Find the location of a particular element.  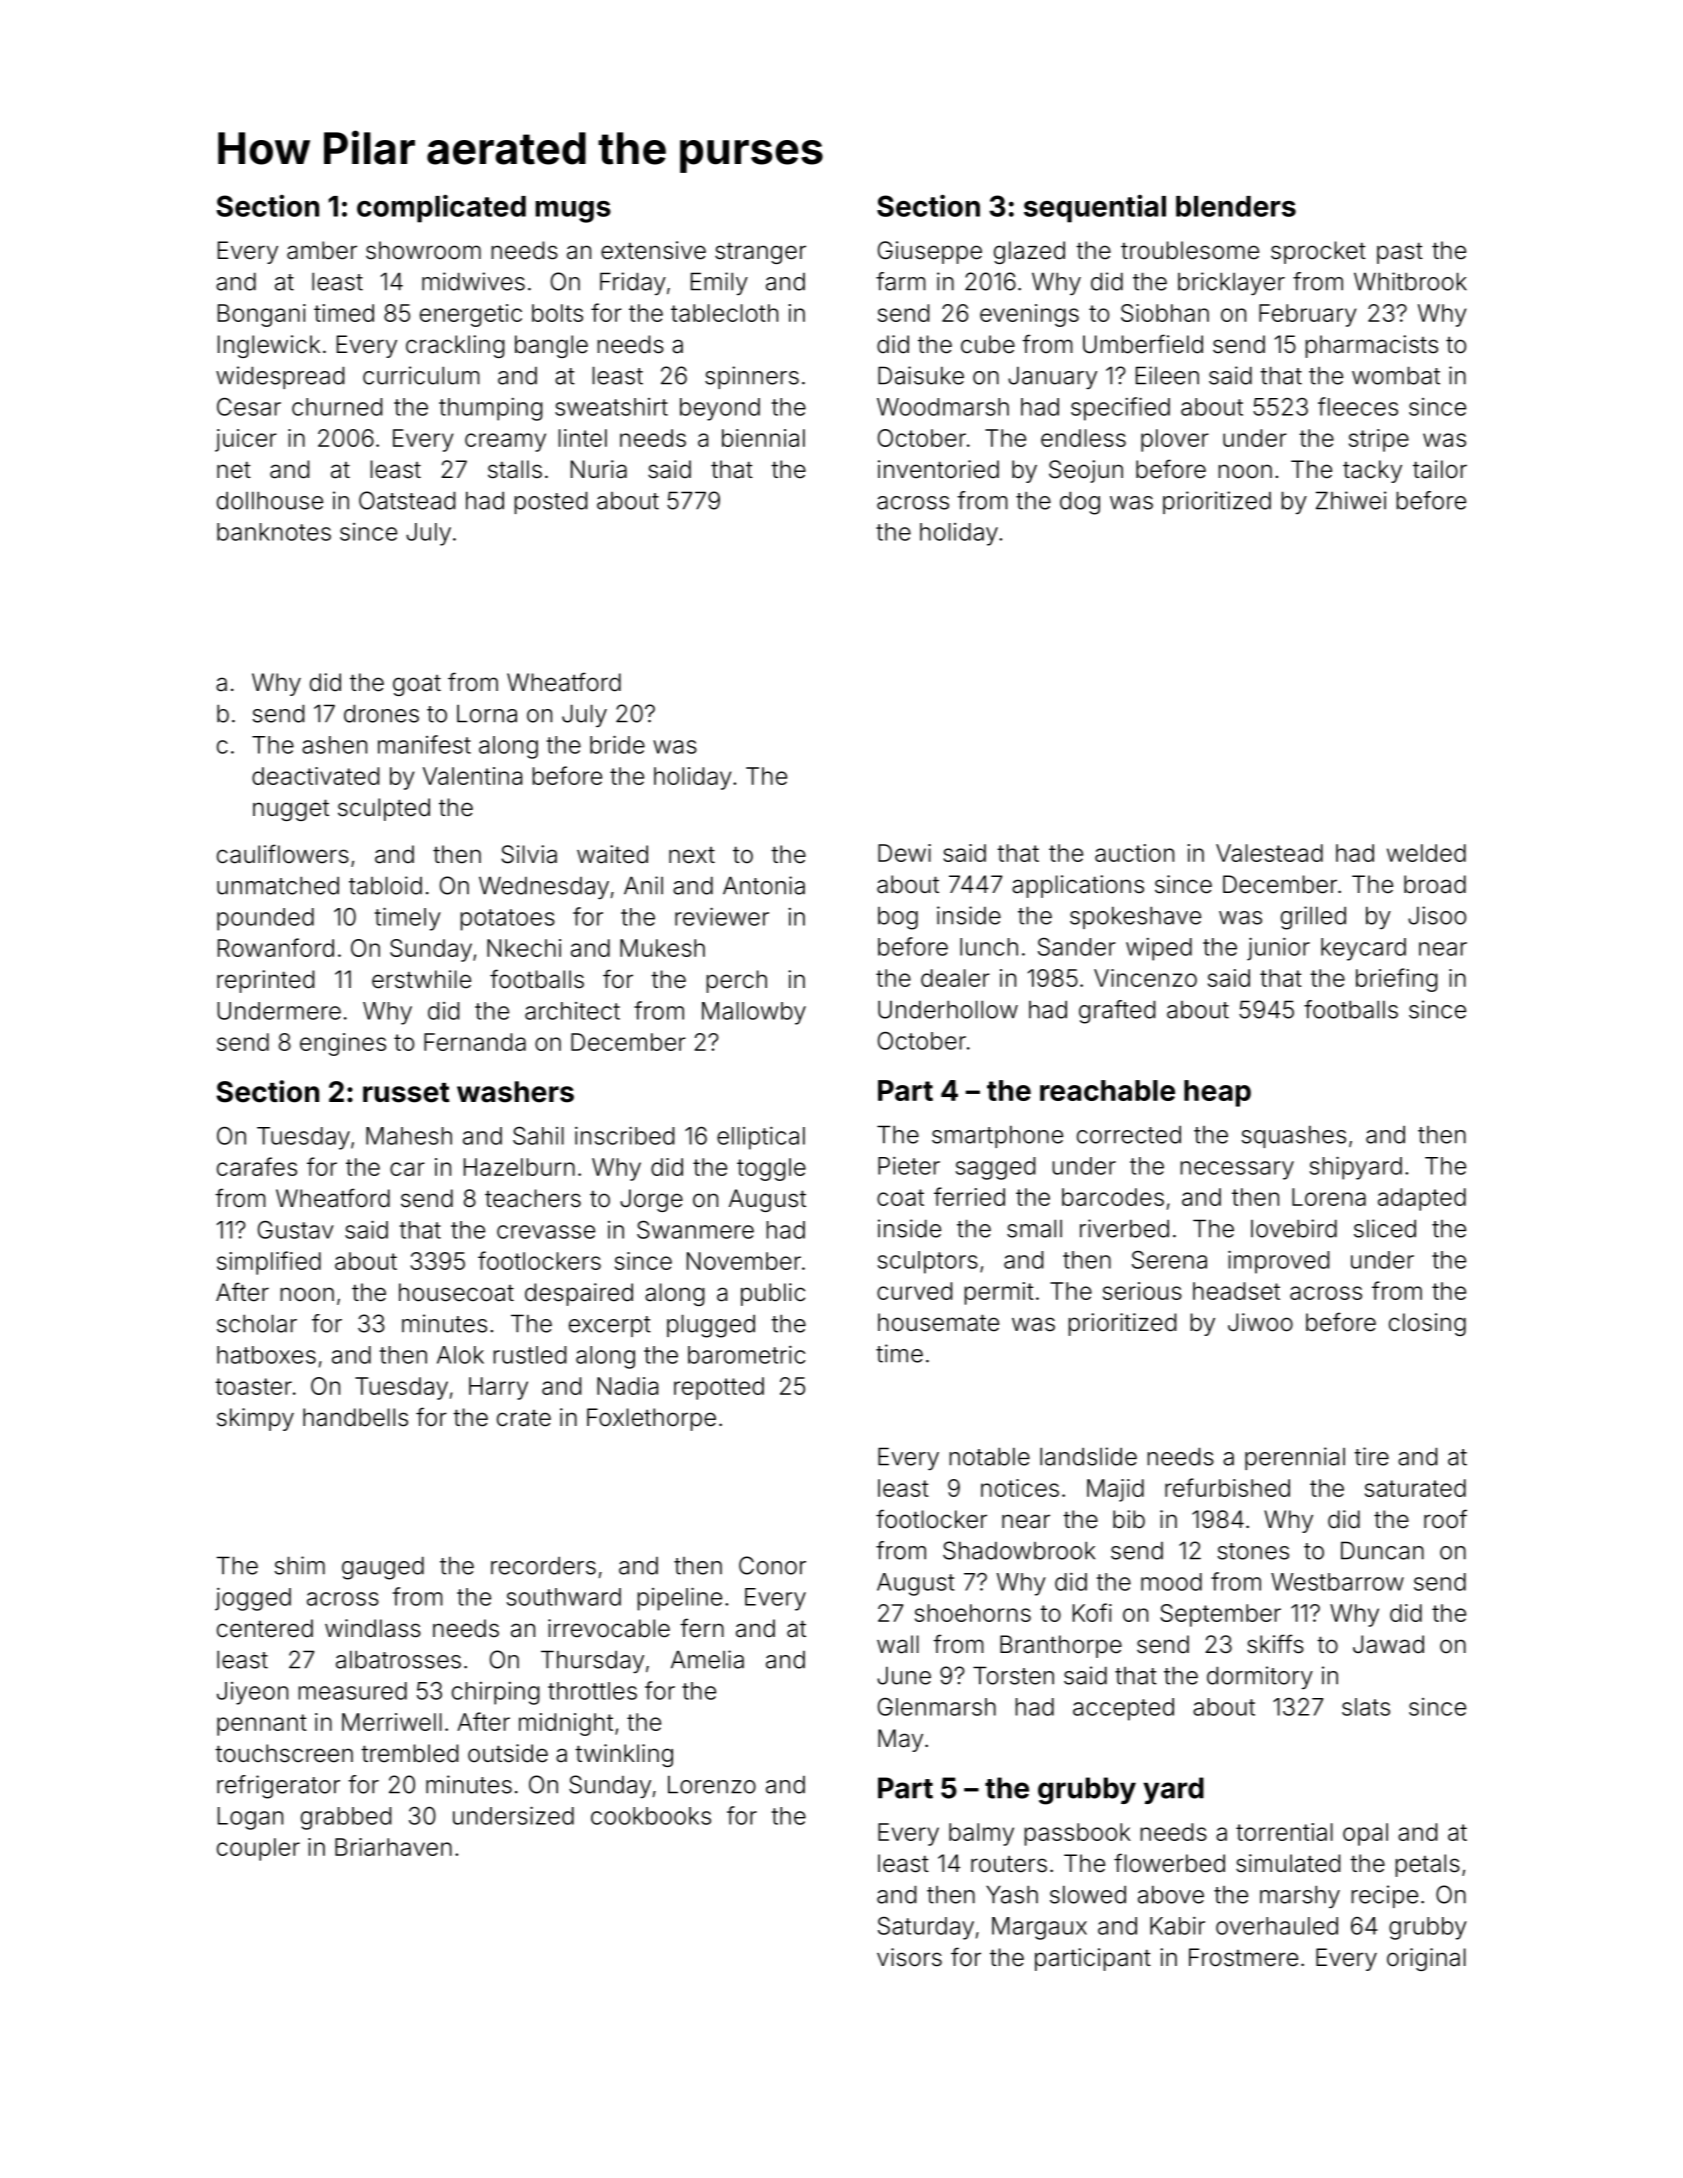

Zhiwei is located at coordinates (1351, 500).
